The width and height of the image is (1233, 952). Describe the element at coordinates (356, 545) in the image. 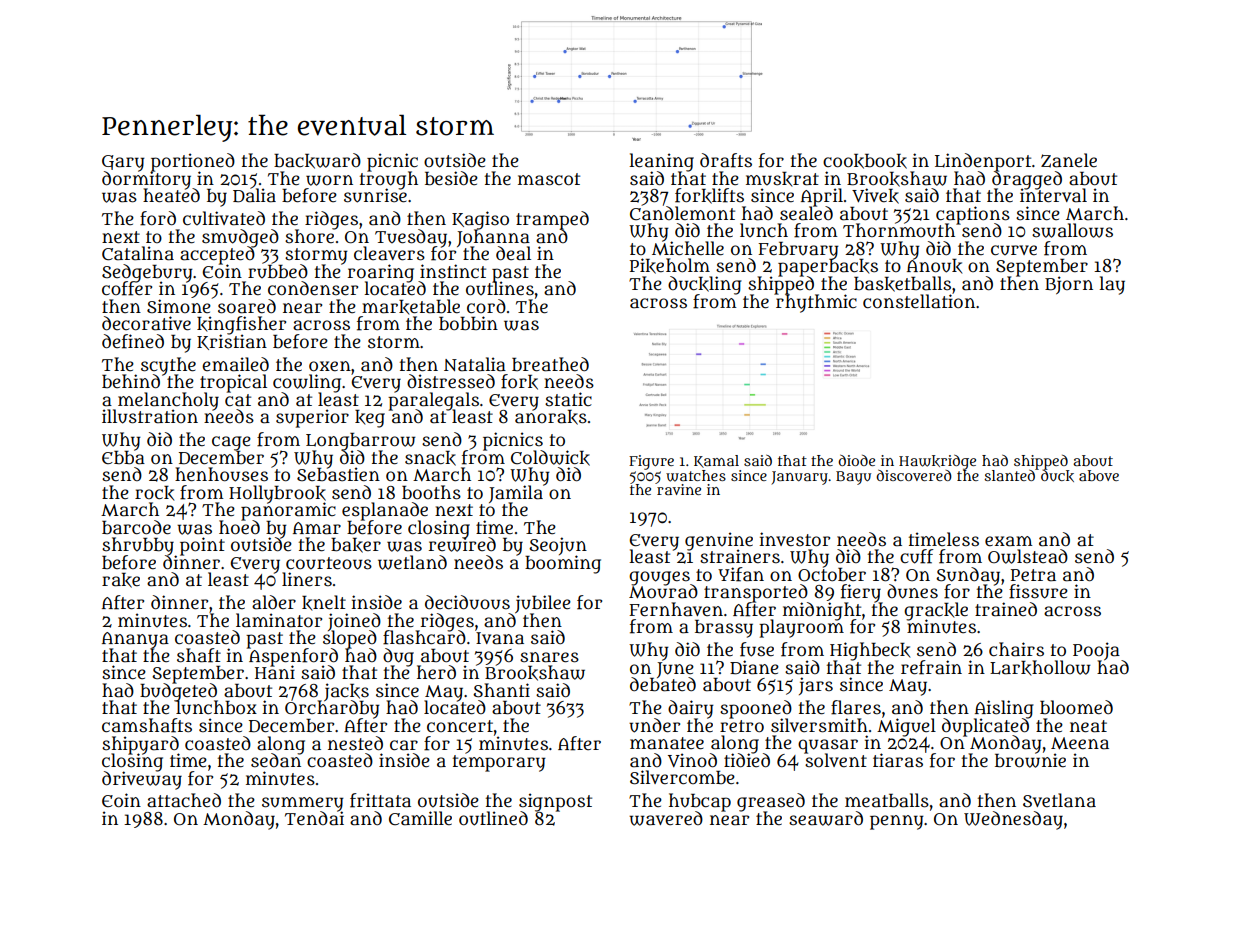

I see `baker` at that location.
